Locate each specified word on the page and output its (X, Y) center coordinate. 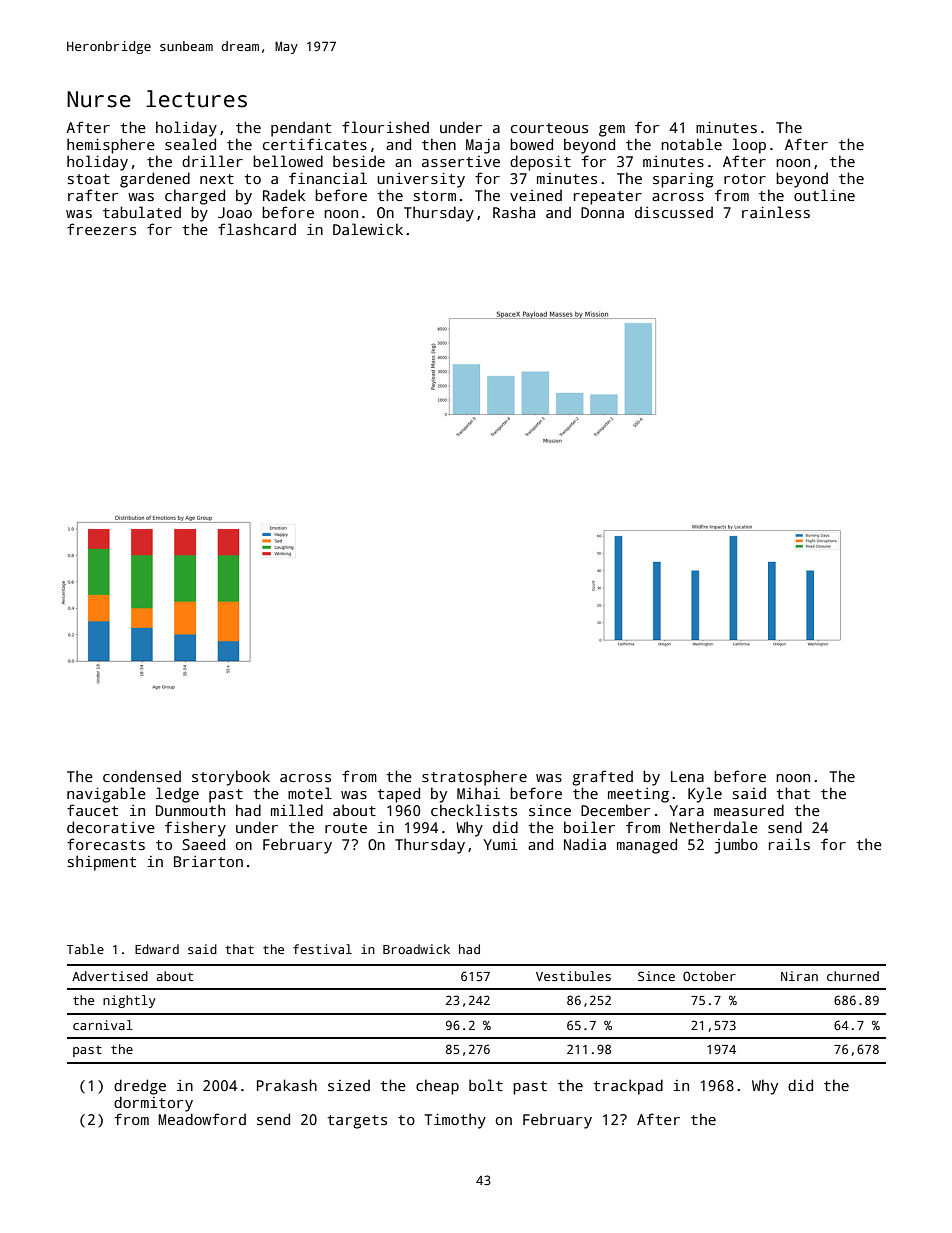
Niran (799, 976)
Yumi (501, 844)
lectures (196, 99)
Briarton (208, 861)
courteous (549, 128)
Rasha (514, 212)
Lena (687, 776)
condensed (142, 776)
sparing (683, 180)
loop (749, 146)
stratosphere (474, 778)
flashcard (257, 229)
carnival (103, 1025)
